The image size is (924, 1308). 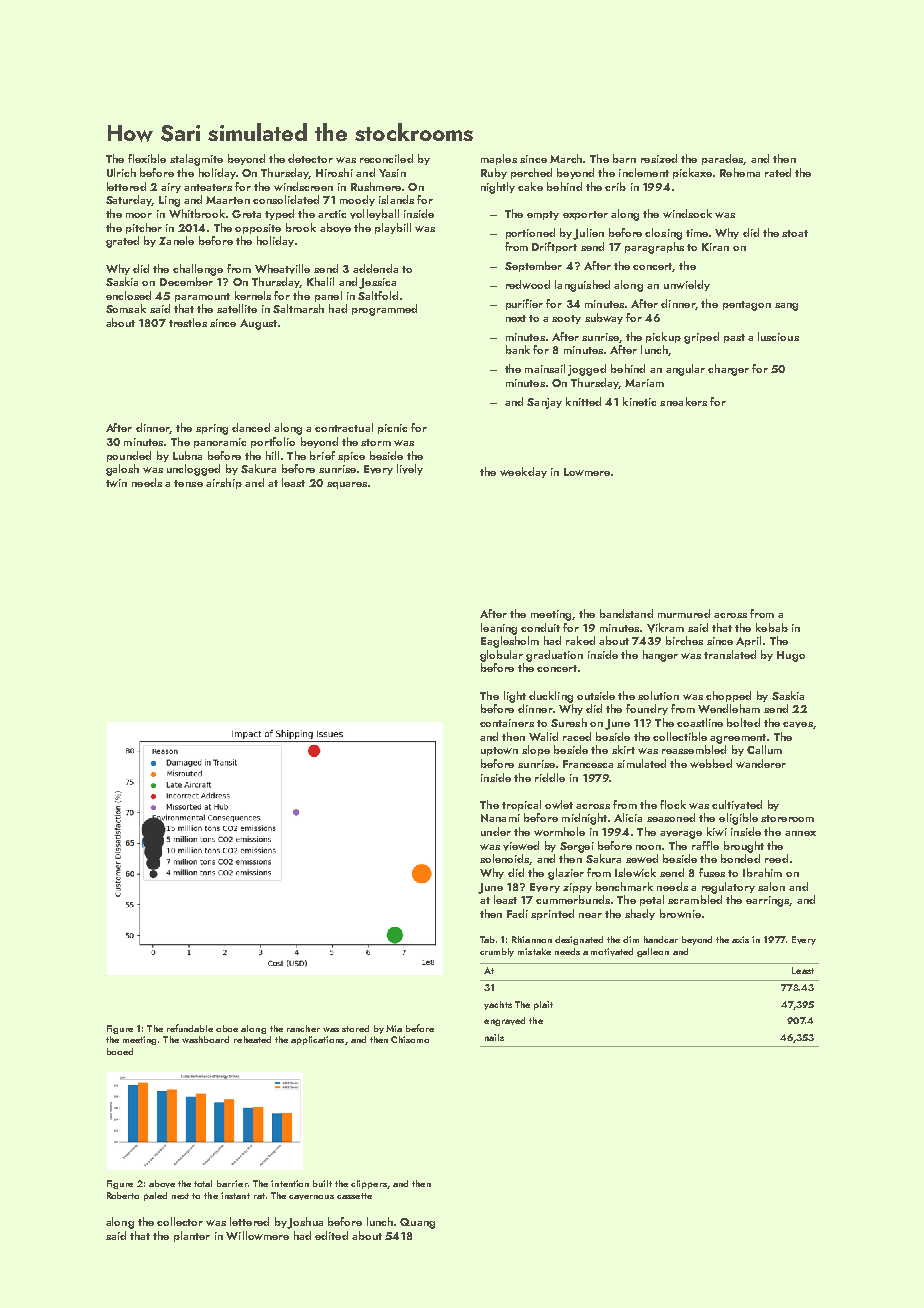 What do you see at coordinates (487, 939) in the screenshot?
I see `Tab` at bounding box center [487, 939].
